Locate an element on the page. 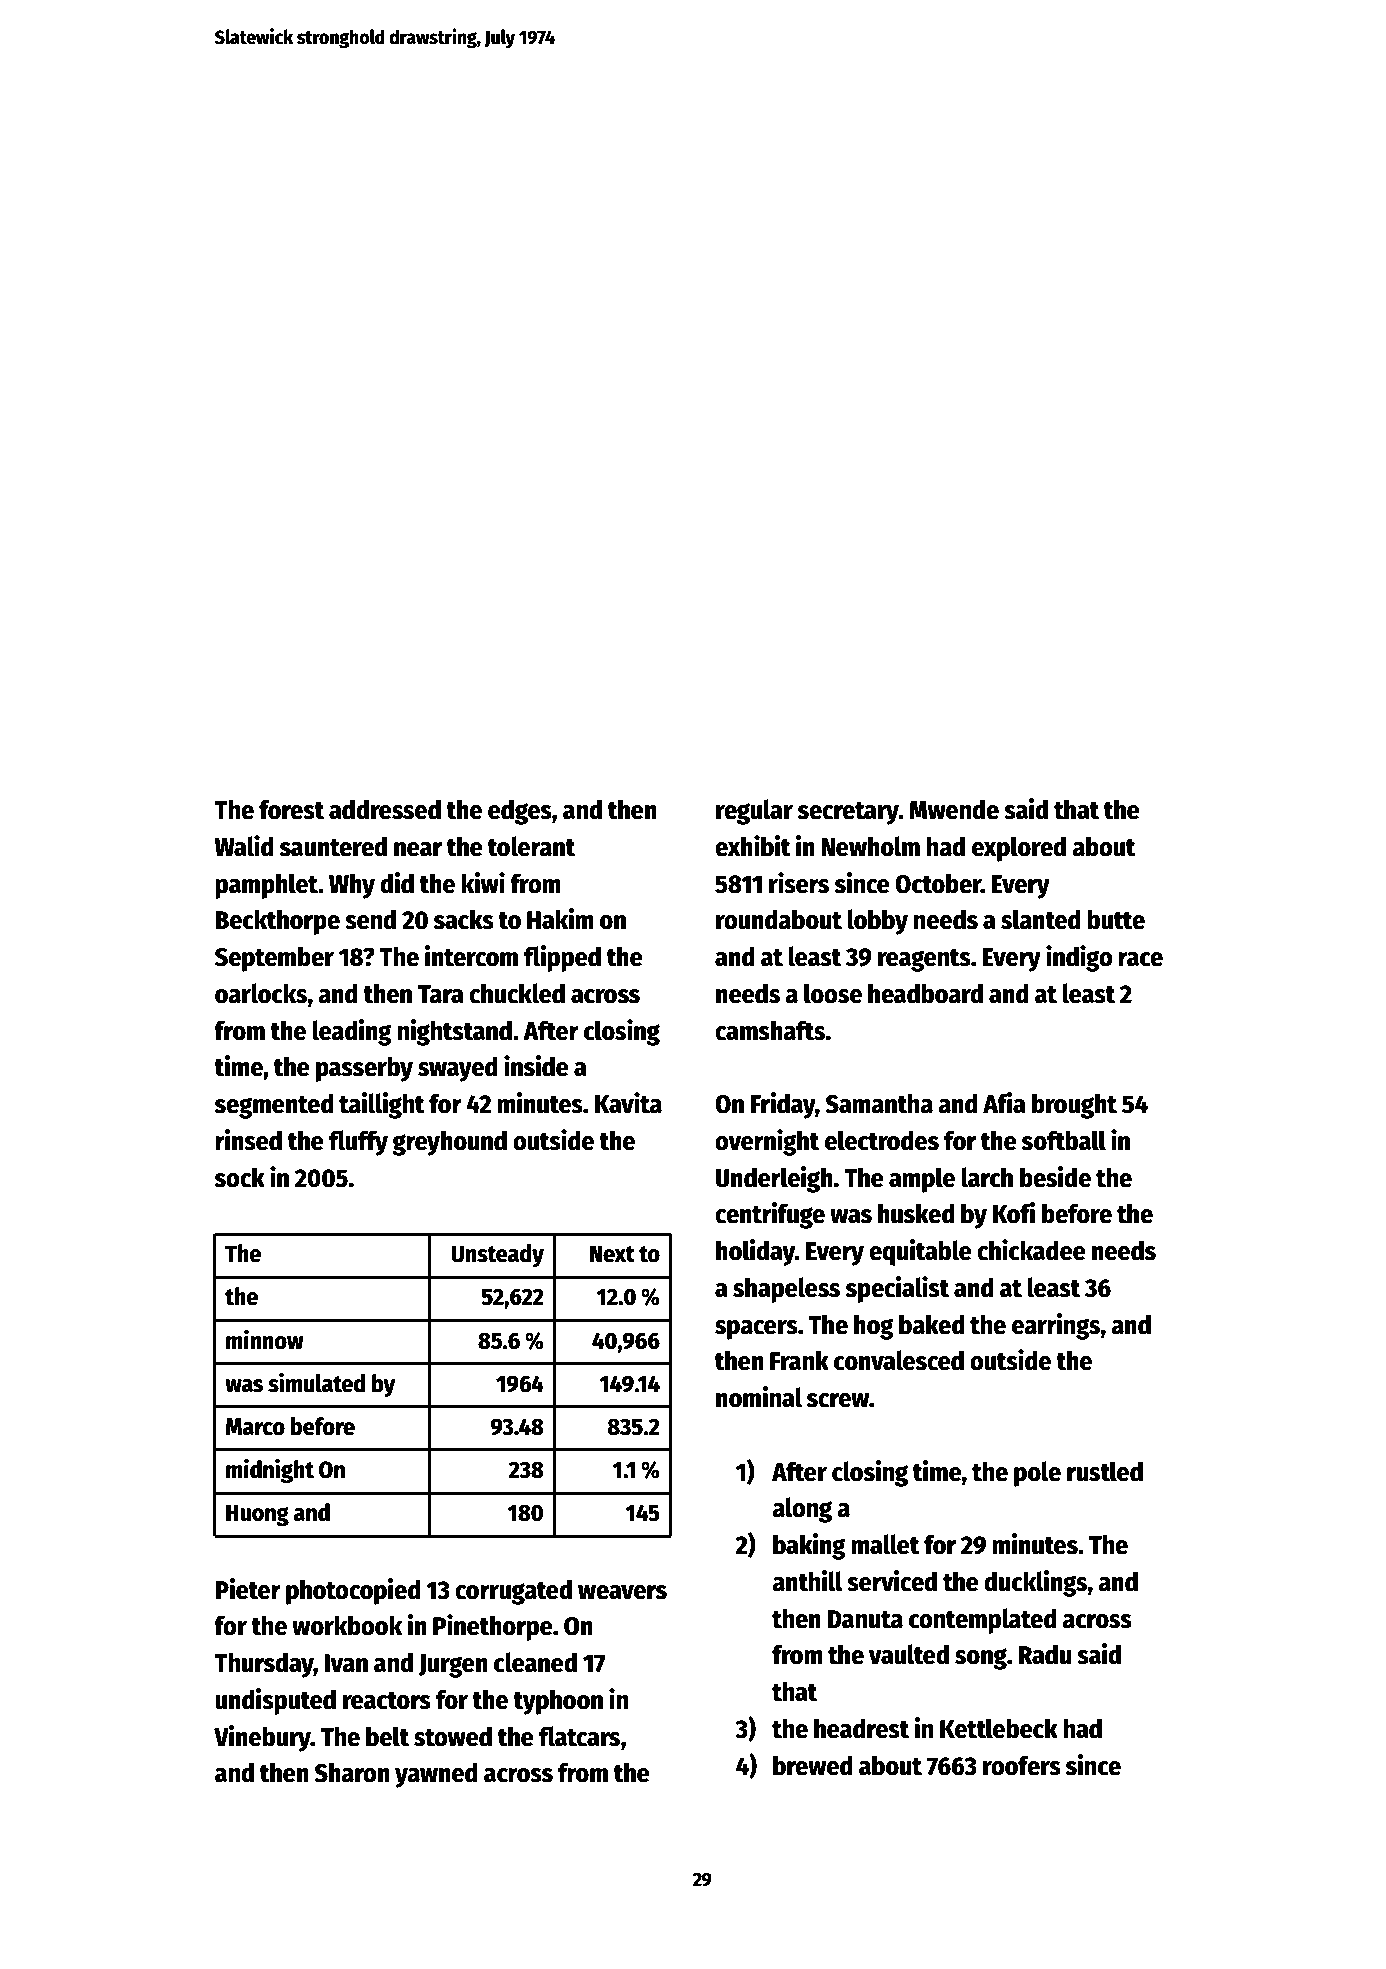  headrest is located at coordinates (861, 1728).
